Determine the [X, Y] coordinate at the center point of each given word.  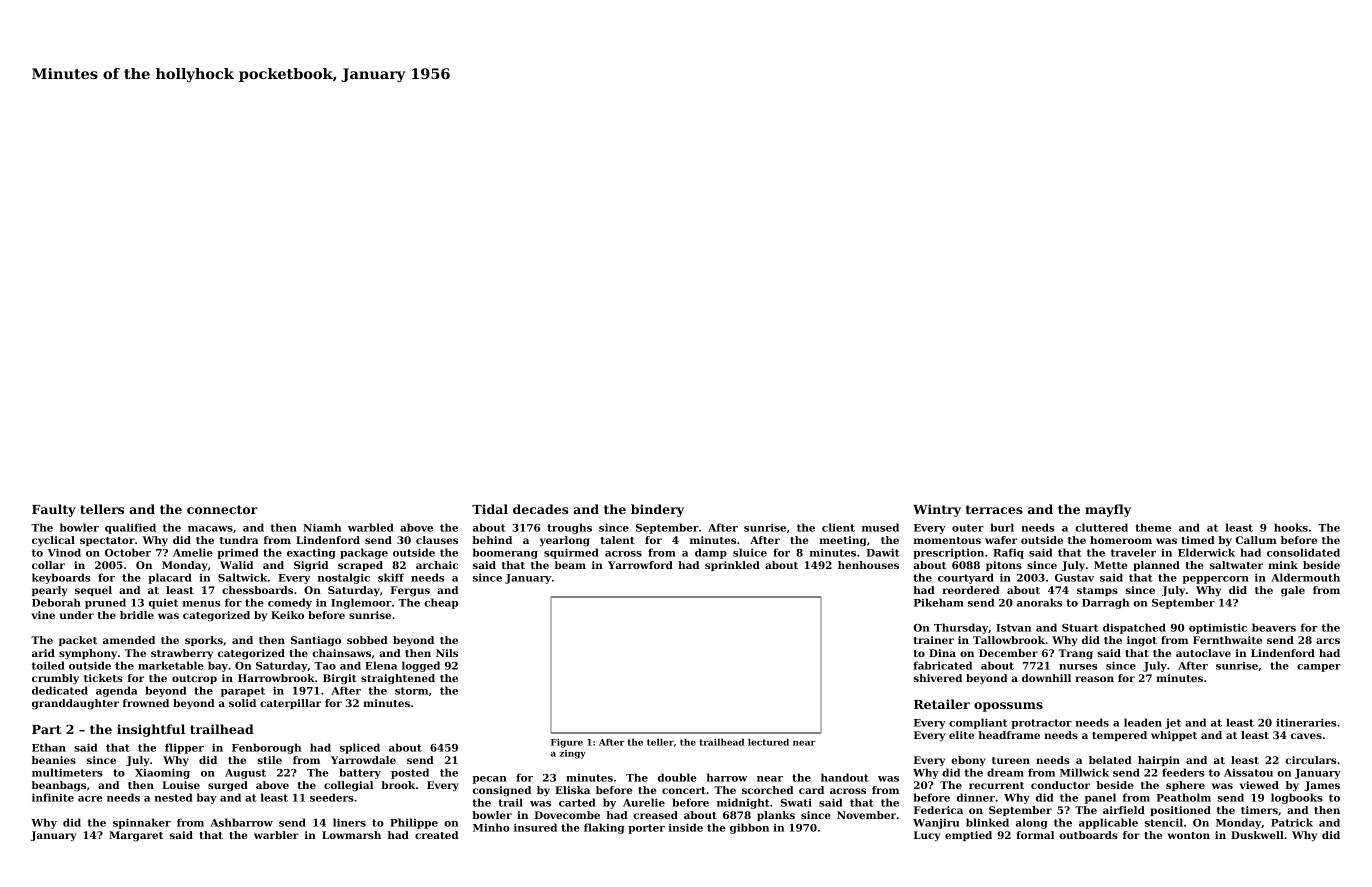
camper [1319, 668]
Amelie [193, 552]
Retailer [942, 704]
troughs [569, 528]
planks [776, 816]
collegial [348, 786]
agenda [116, 691]
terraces [994, 509]
